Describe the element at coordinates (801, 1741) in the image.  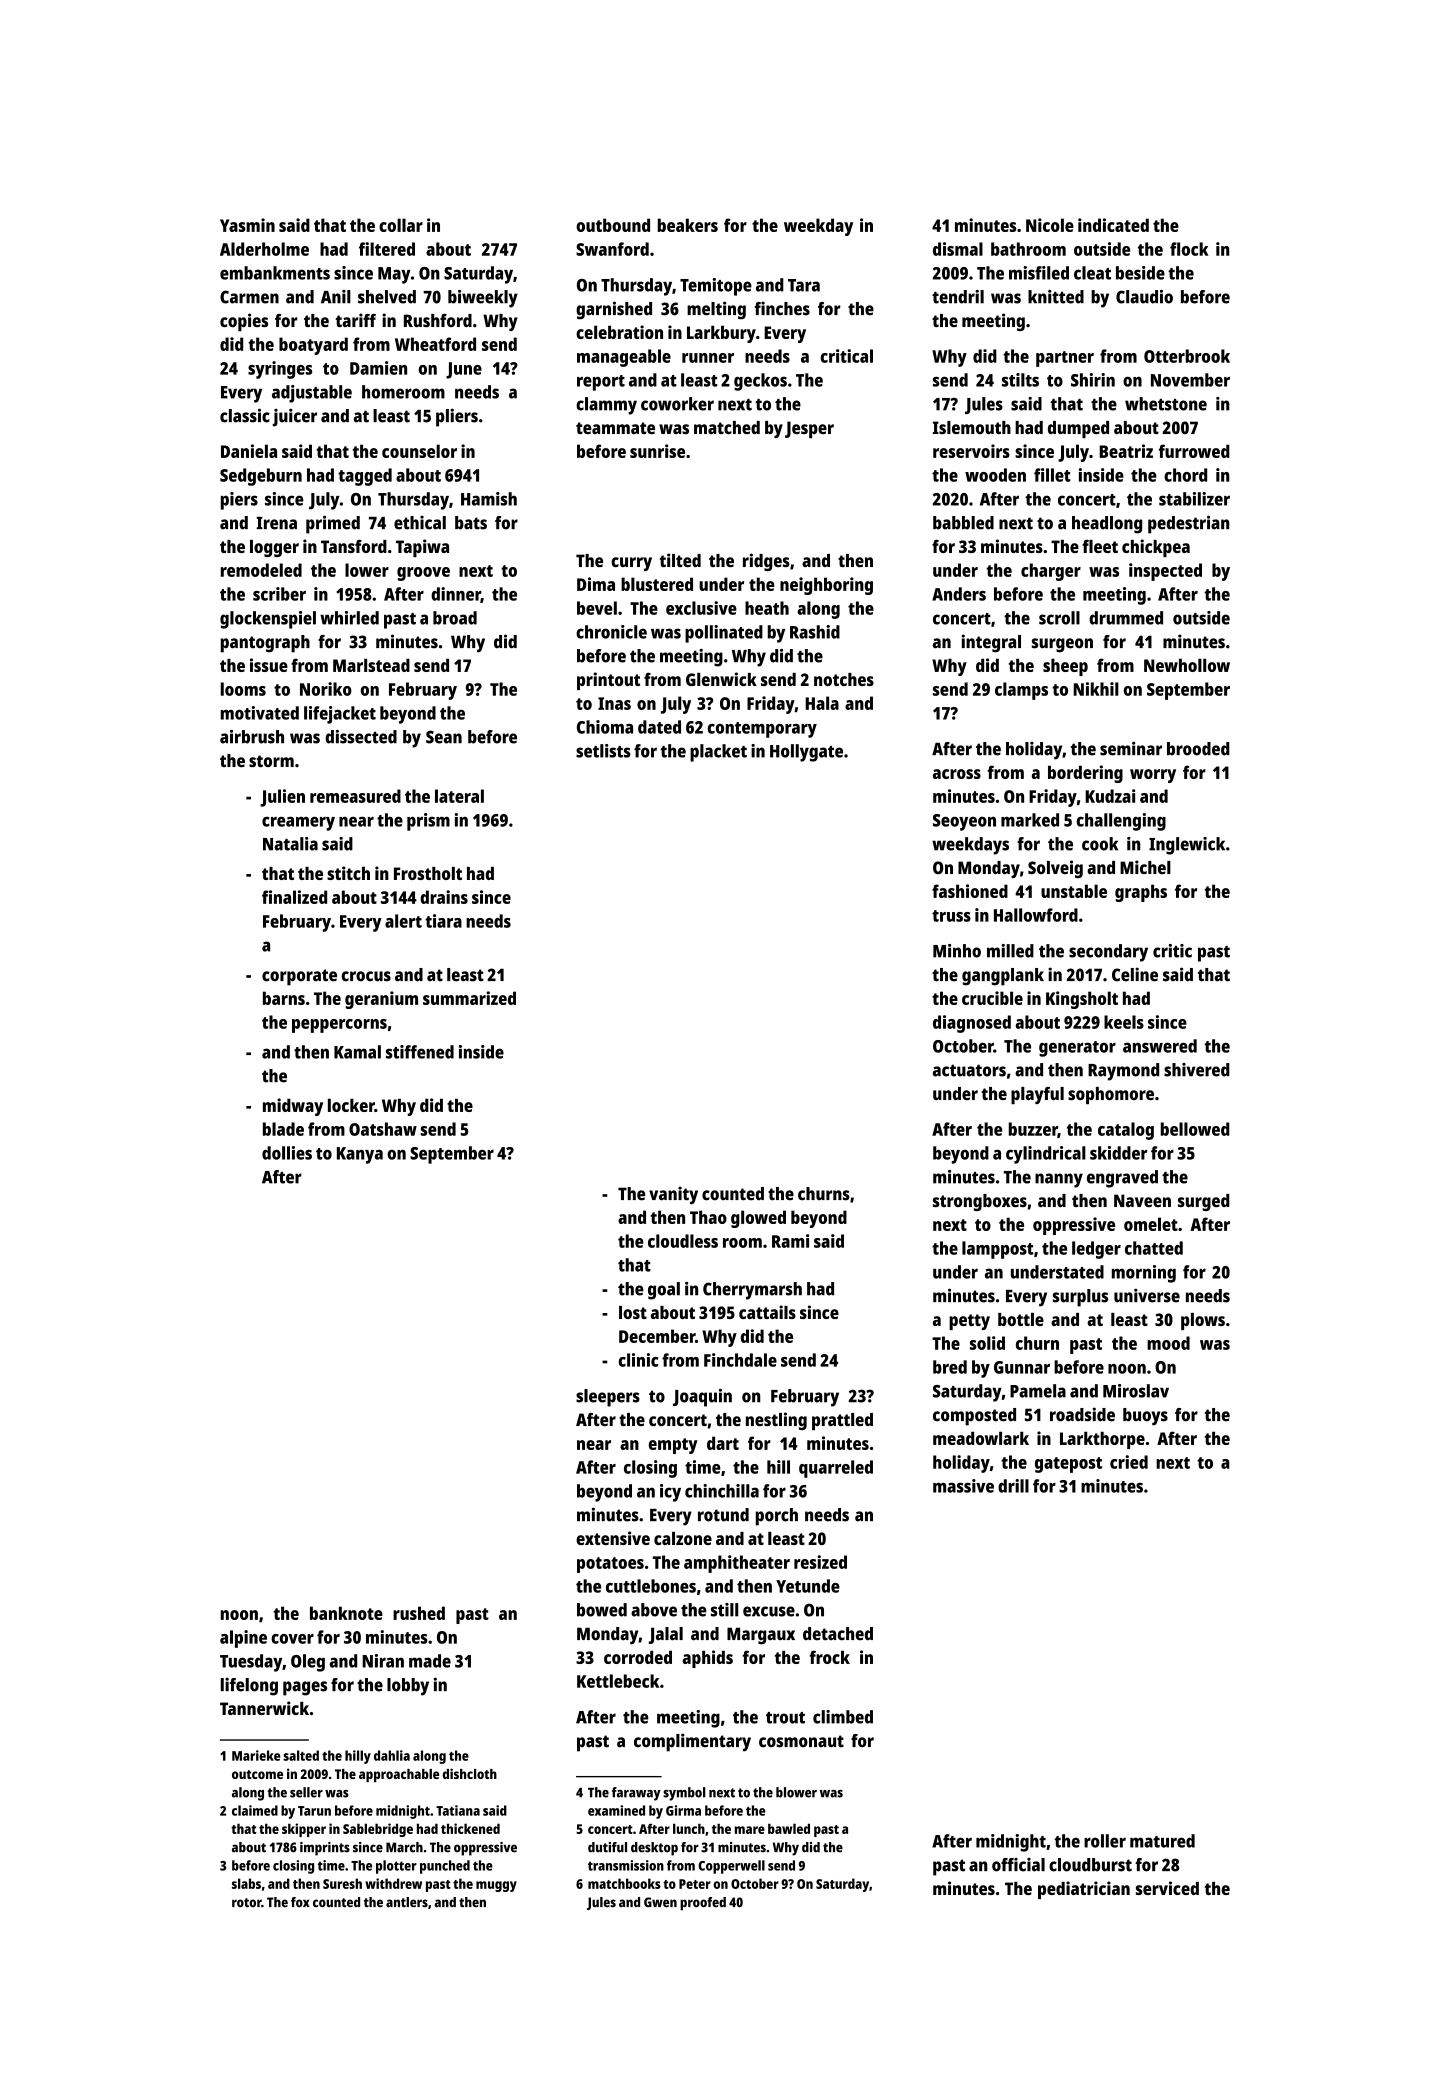
I see `cosmonaut` at that location.
